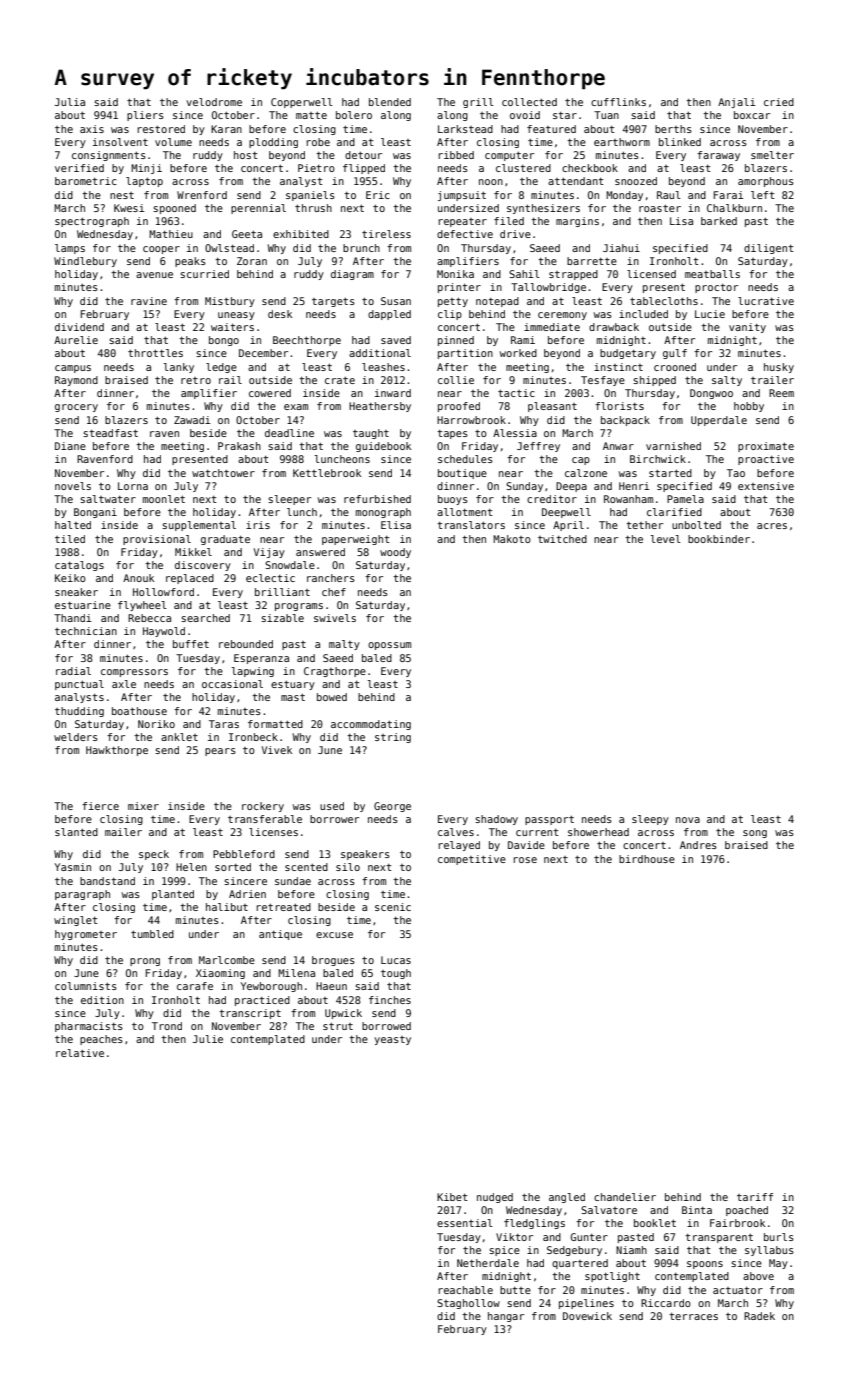  What do you see at coordinates (759, 1316) in the screenshot?
I see `Radek` at bounding box center [759, 1316].
